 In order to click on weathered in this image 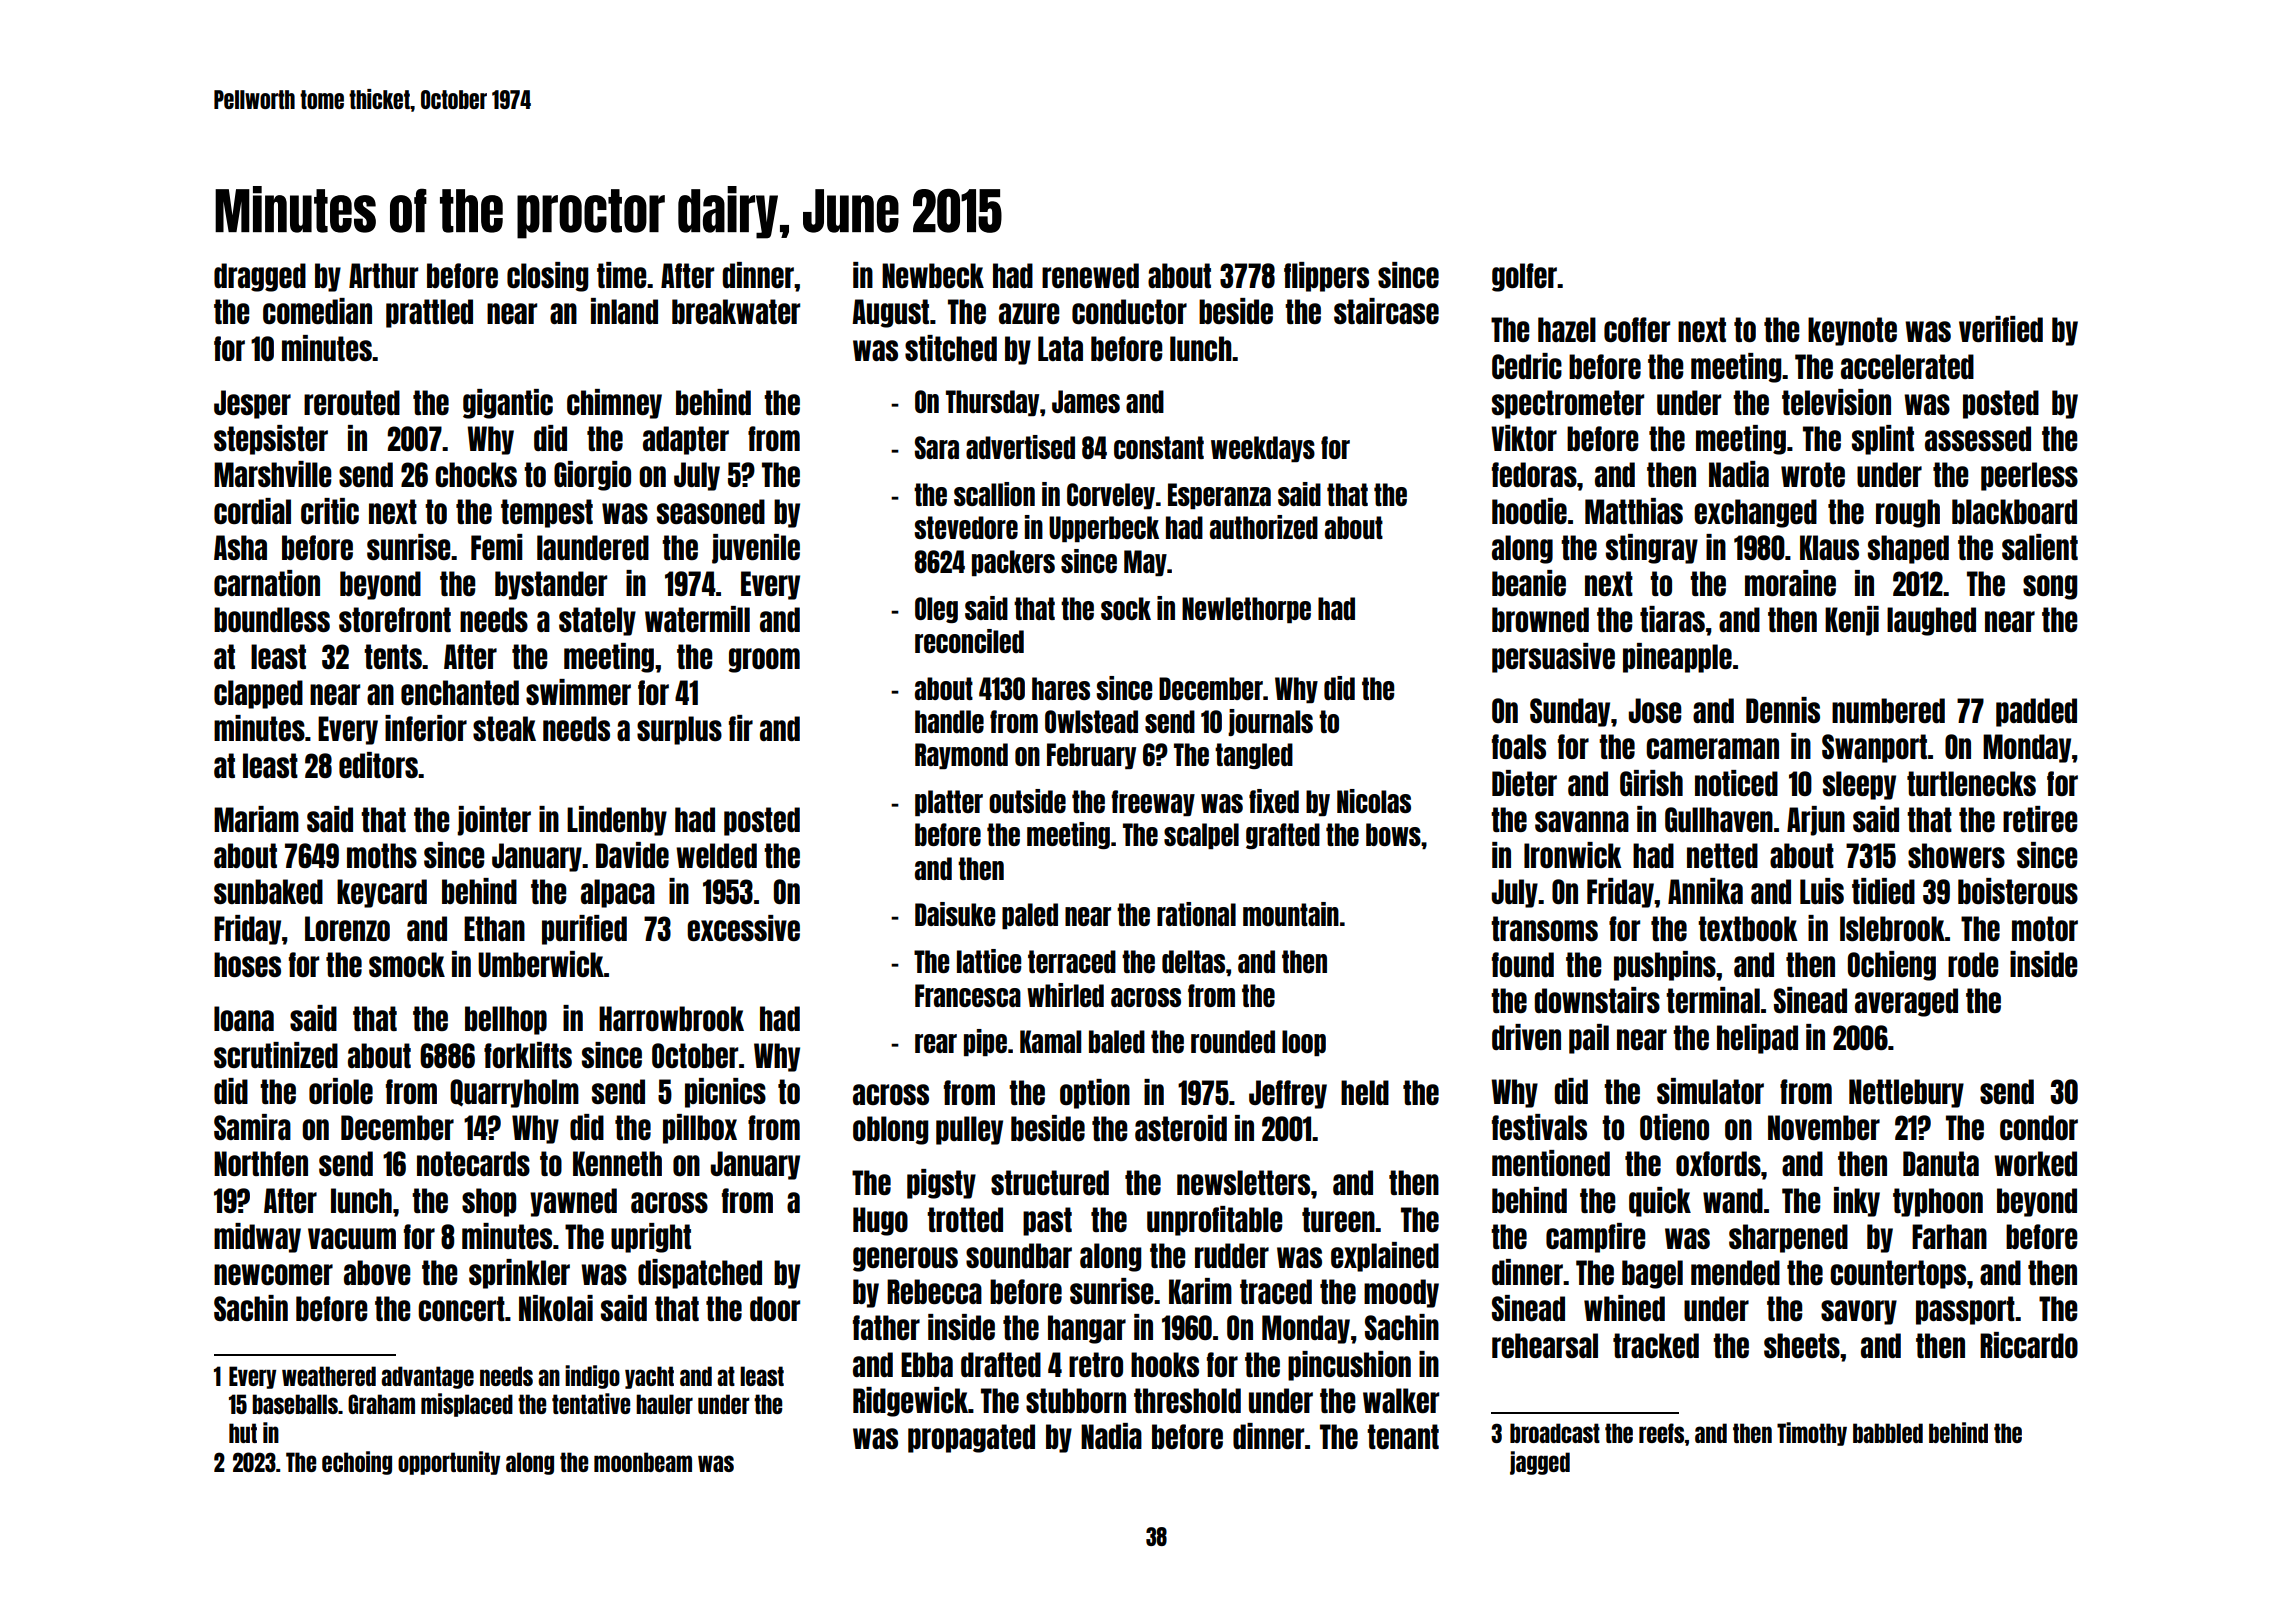, I will do `click(329, 1376)`.
